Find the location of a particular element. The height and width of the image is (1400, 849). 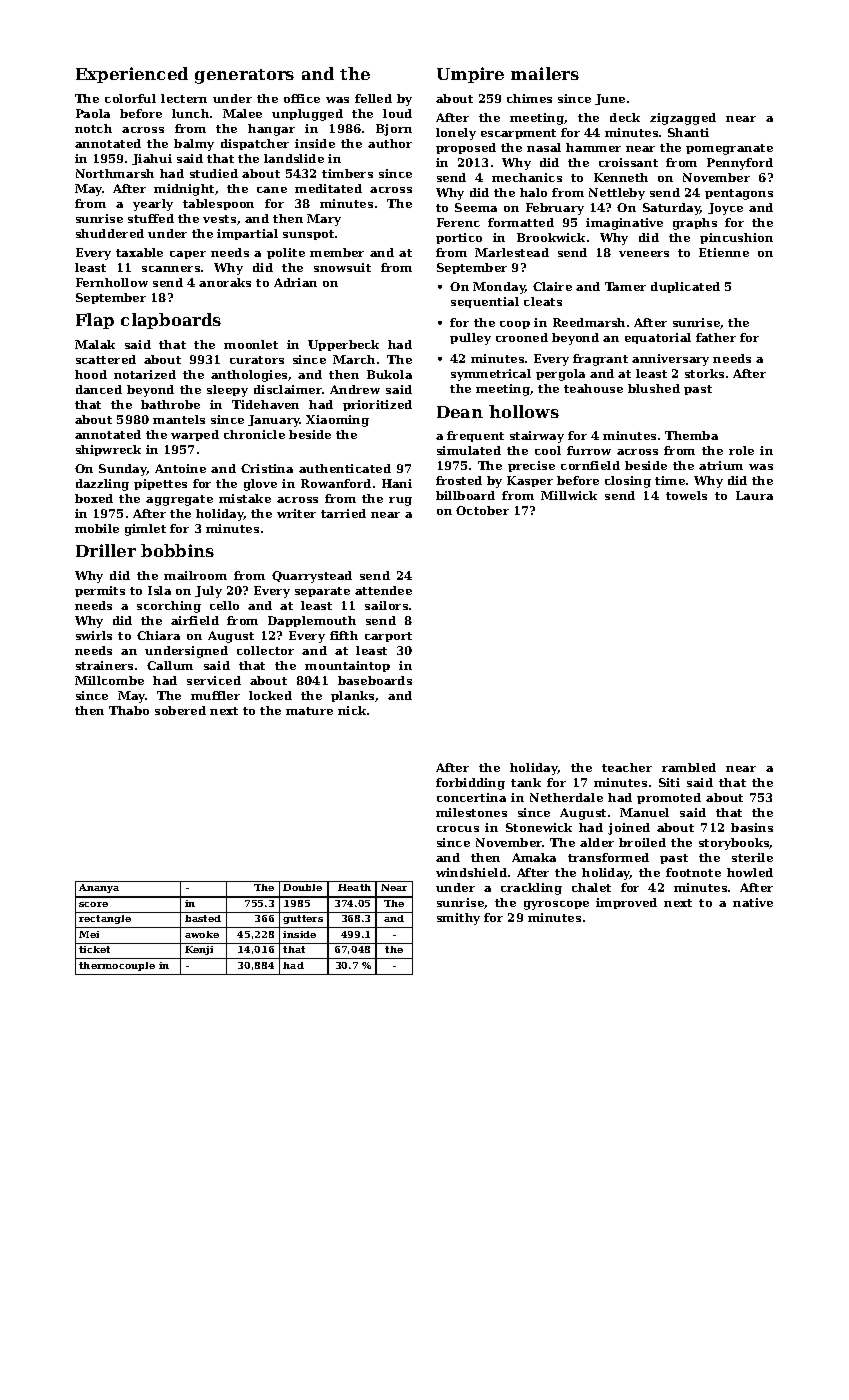

tank is located at coordinates (526, 782).
